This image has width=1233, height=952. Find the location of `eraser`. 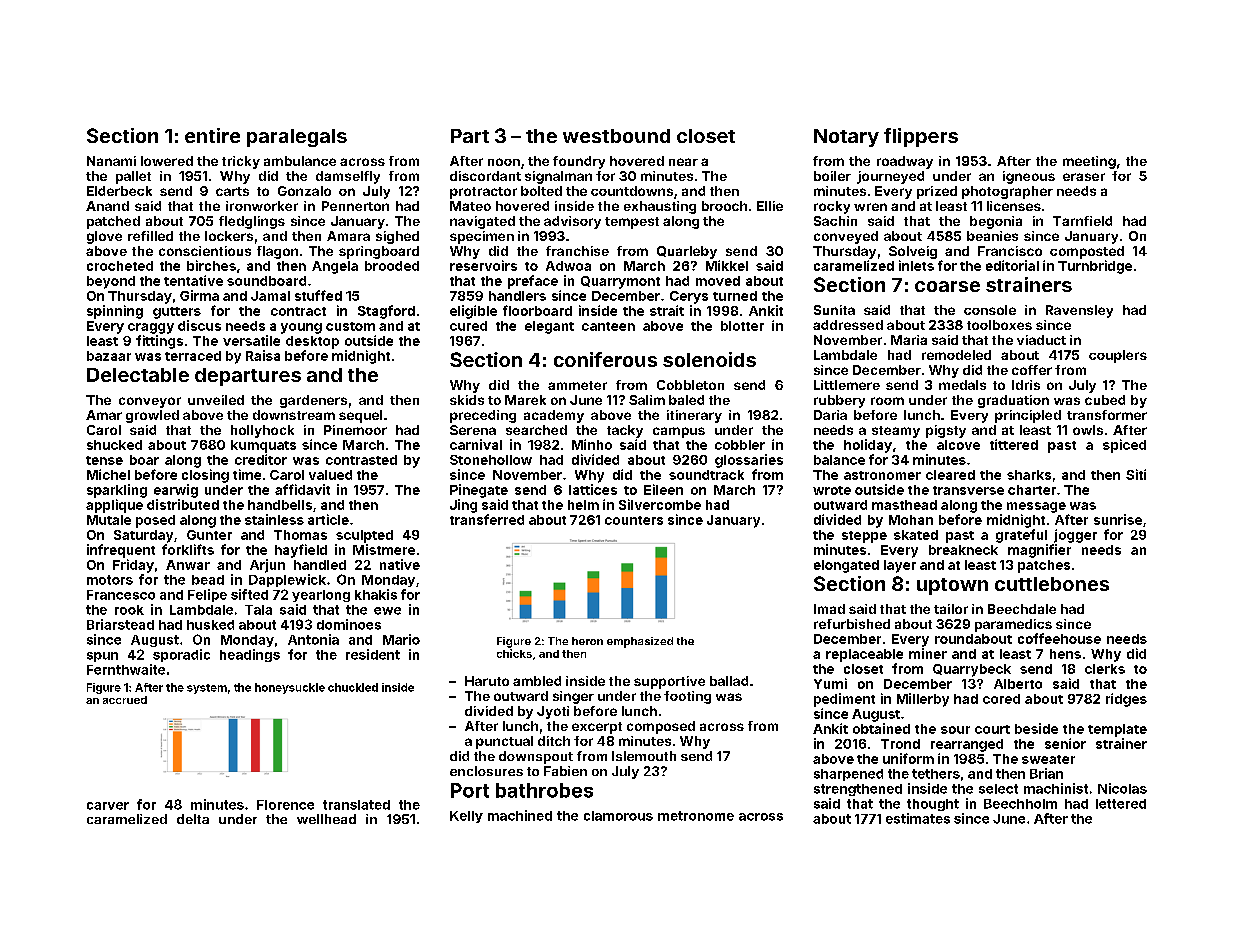

eraser is located at coordinates (1084, 177).
